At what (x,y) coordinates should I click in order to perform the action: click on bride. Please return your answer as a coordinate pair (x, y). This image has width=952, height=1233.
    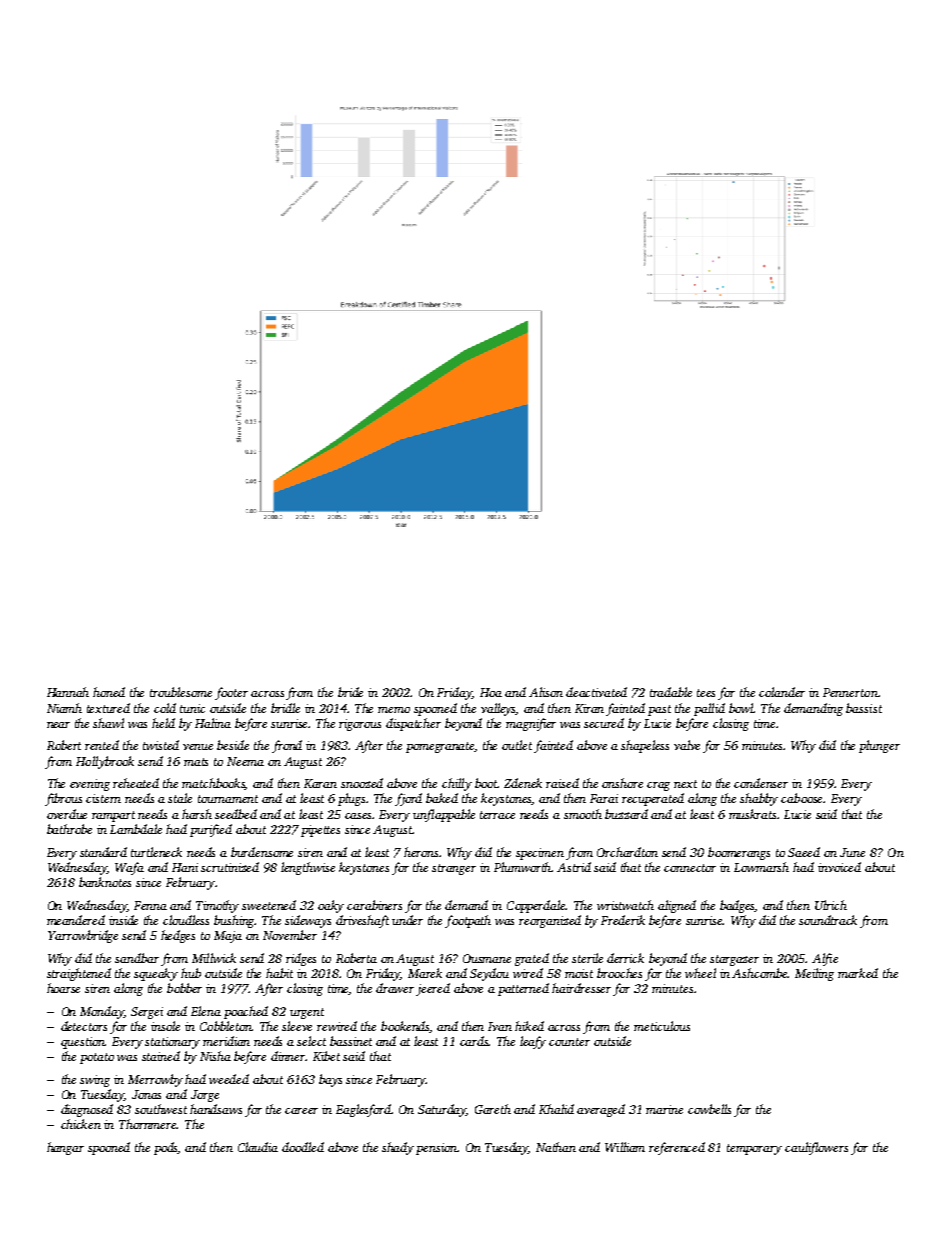
    Looking at the image, I should click on (350, 692).
